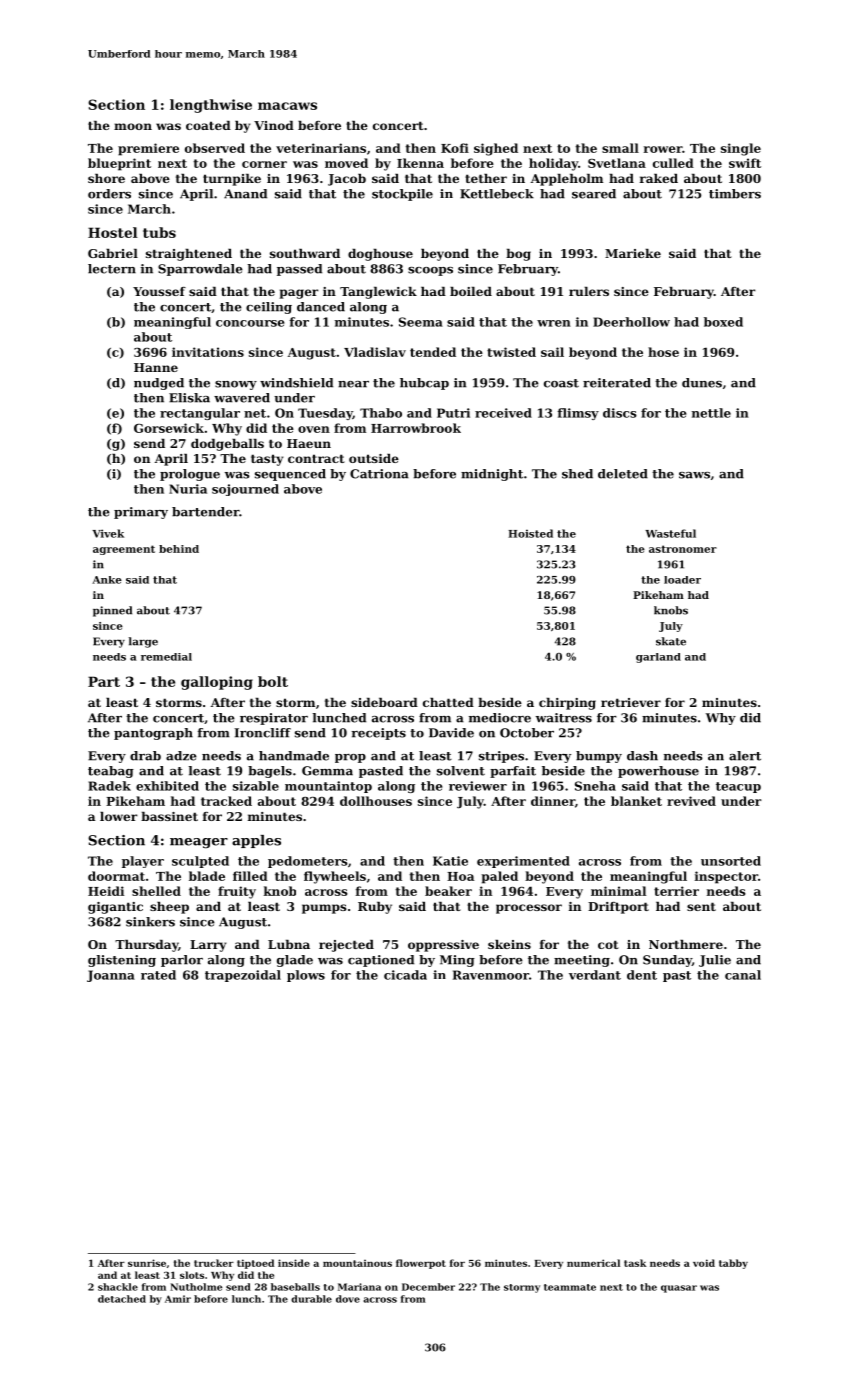 This screenshot has width=849, height=1400. Describe the element at coordinates (735, 194) in the screenshot. I see `timbers` at that location.
